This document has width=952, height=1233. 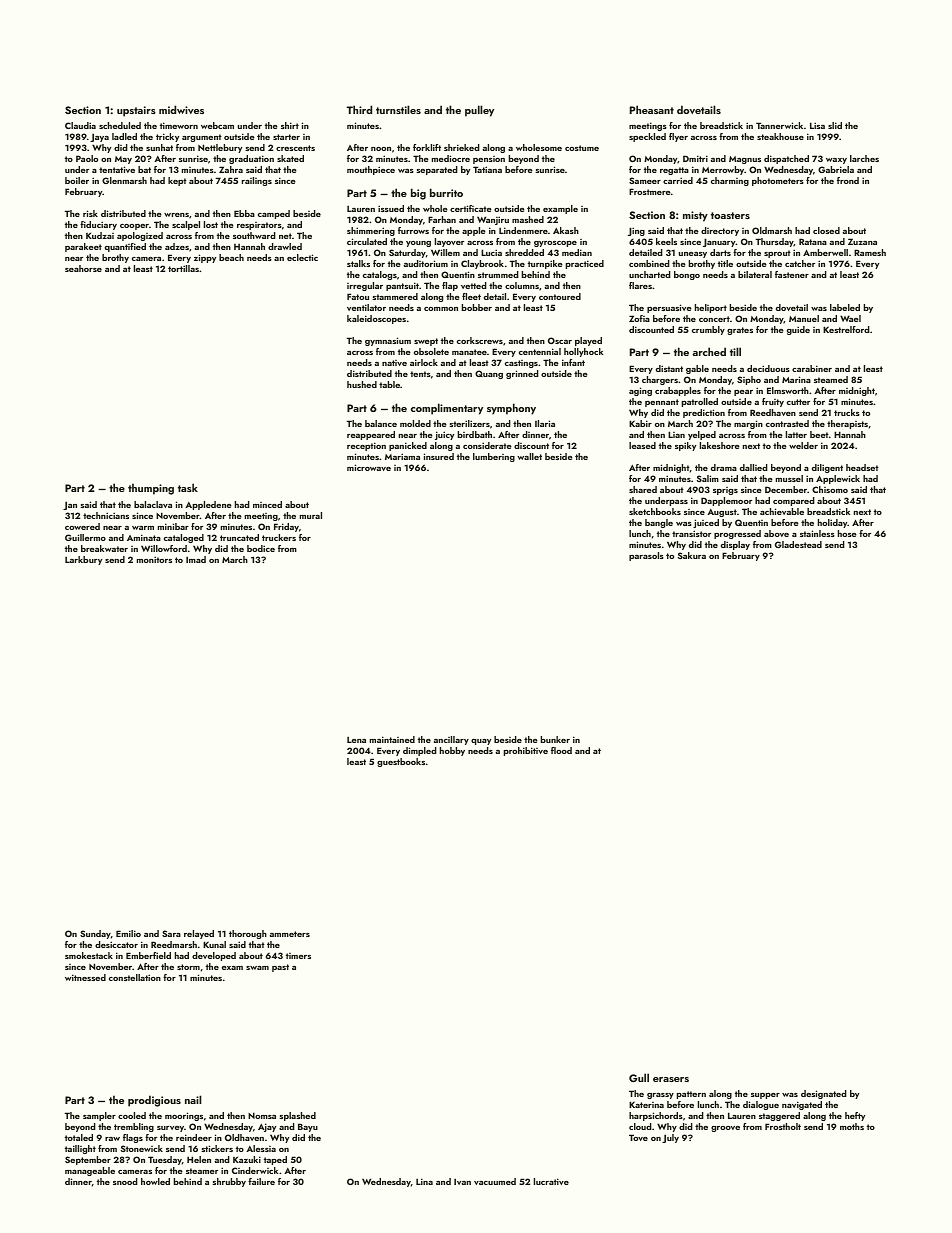 What do you see at coordinates (779, 125) in the document?
I see `Tannerwick` at bounding box center [779, 125].
